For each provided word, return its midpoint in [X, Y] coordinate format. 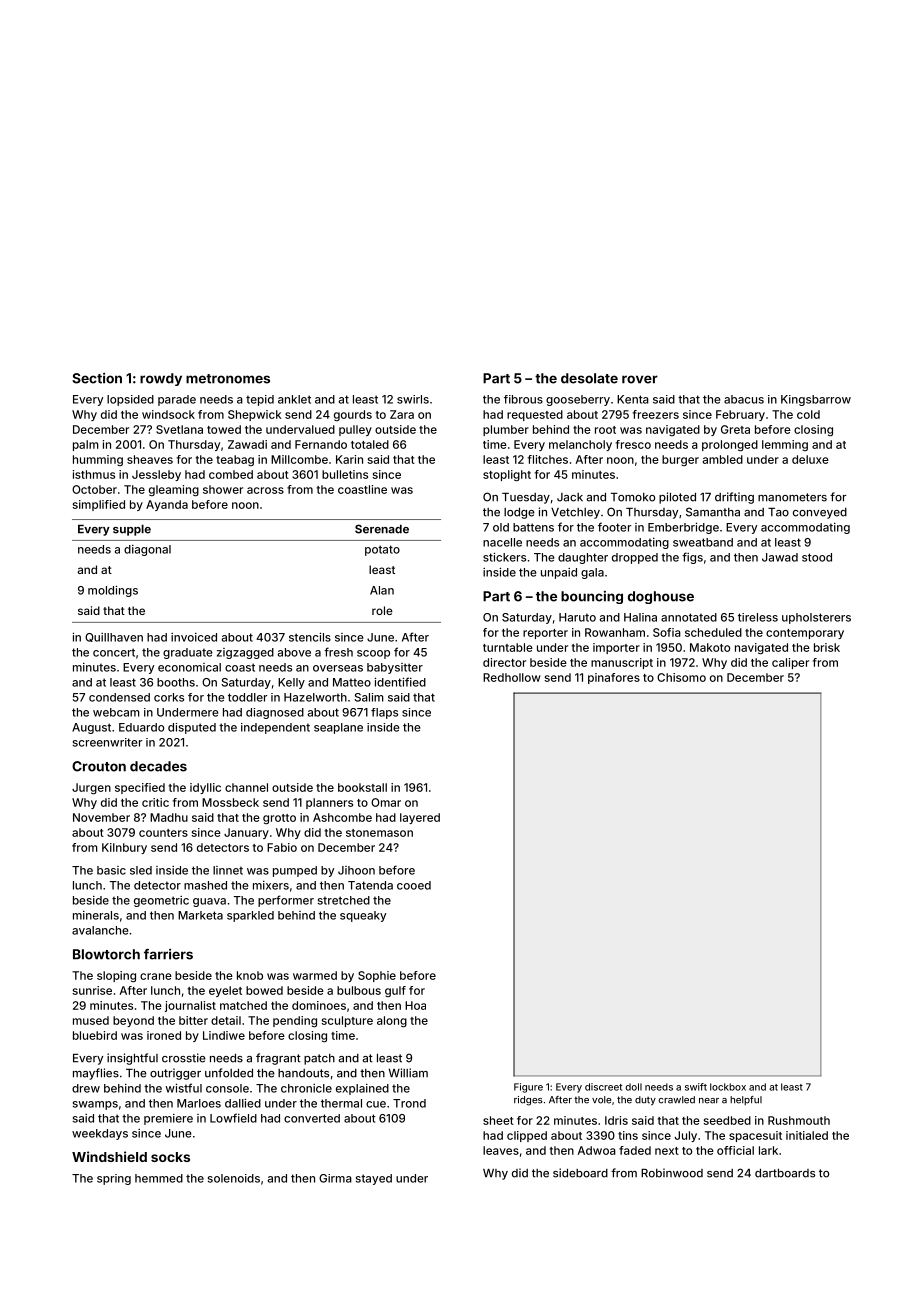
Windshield [109, 1156]
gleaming [174, 491]
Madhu [169, 817]
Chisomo [681, 677]
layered [420, 818]
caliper [790, 663]
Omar [386, 802]
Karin [349, 459]
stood [817, 557]
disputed [192, 728]
